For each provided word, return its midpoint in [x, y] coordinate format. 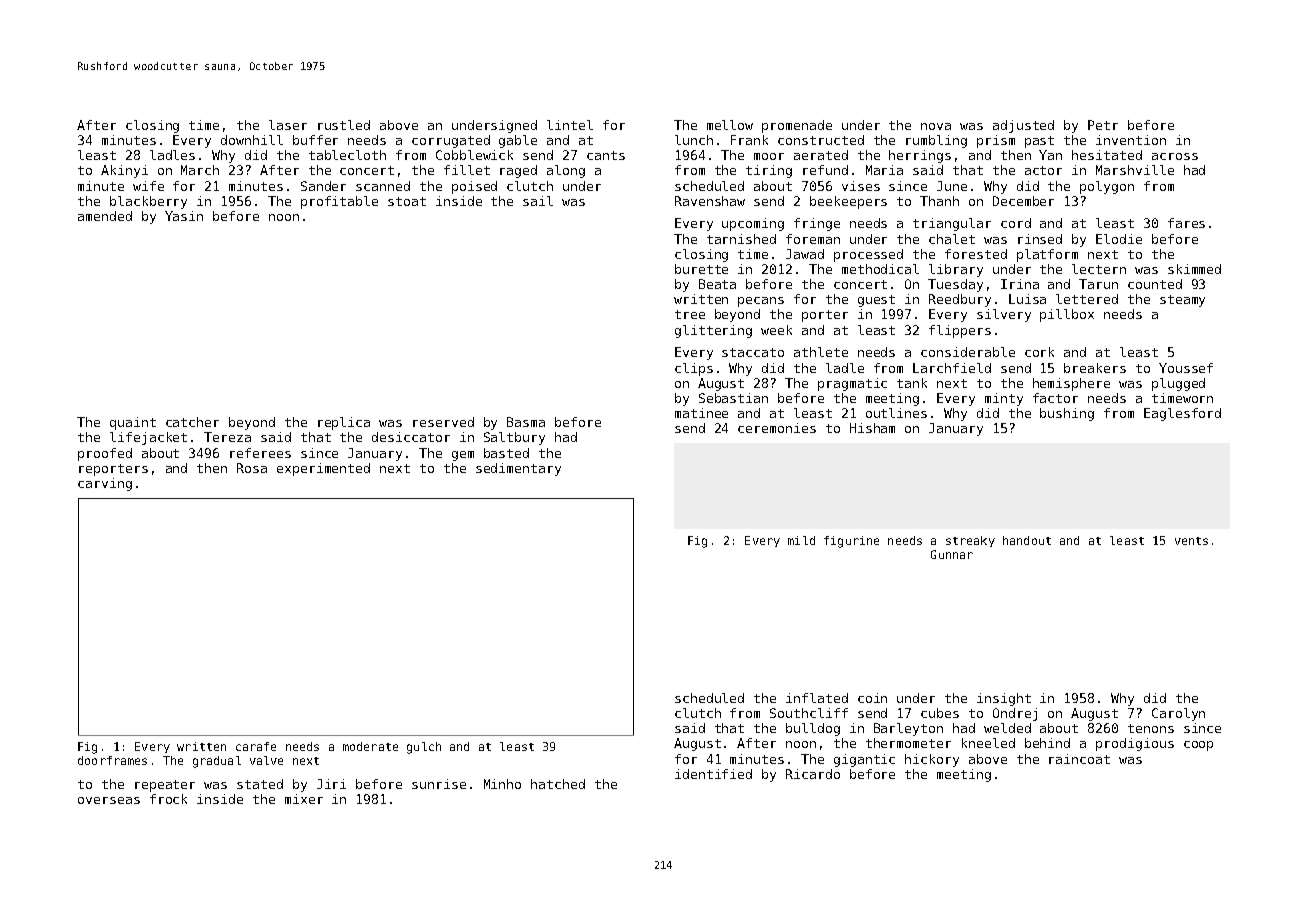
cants [606, 155]
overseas [109, 800]
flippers [960, 331]
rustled [344, 125]
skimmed [1194, 269]
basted [506, 453]
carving [105, 484]
